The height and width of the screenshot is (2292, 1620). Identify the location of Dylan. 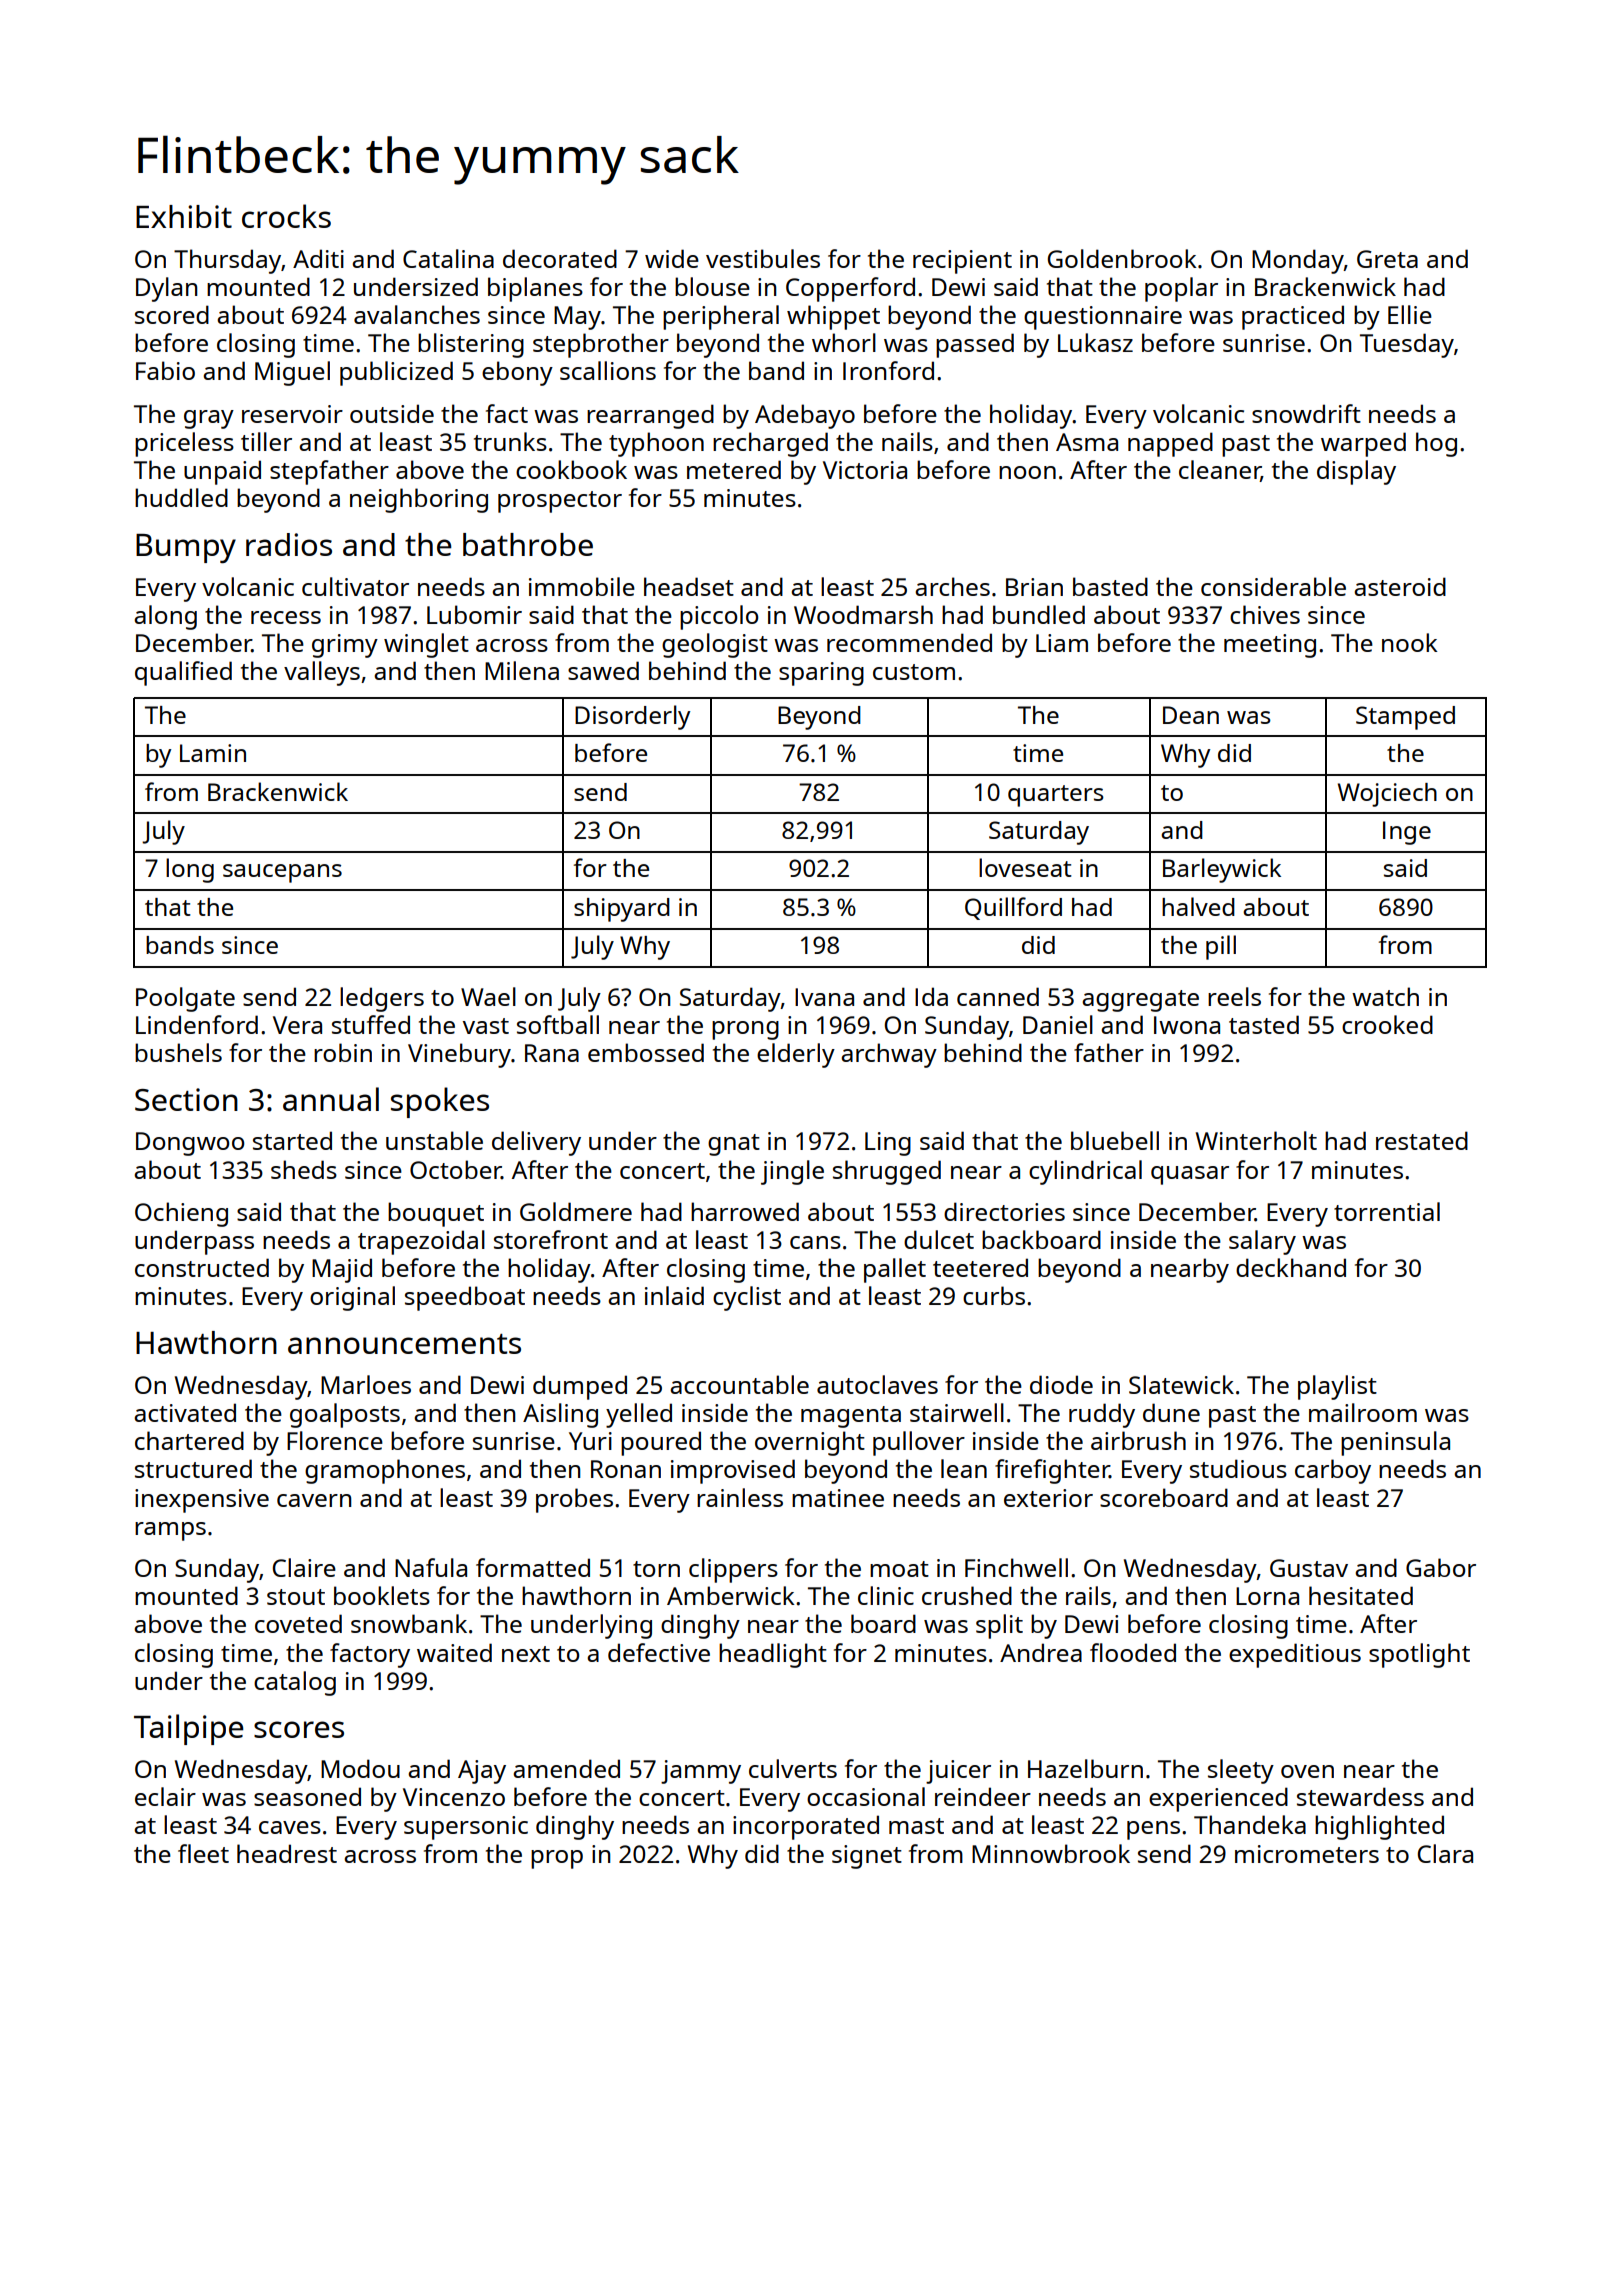
(166, 289).
